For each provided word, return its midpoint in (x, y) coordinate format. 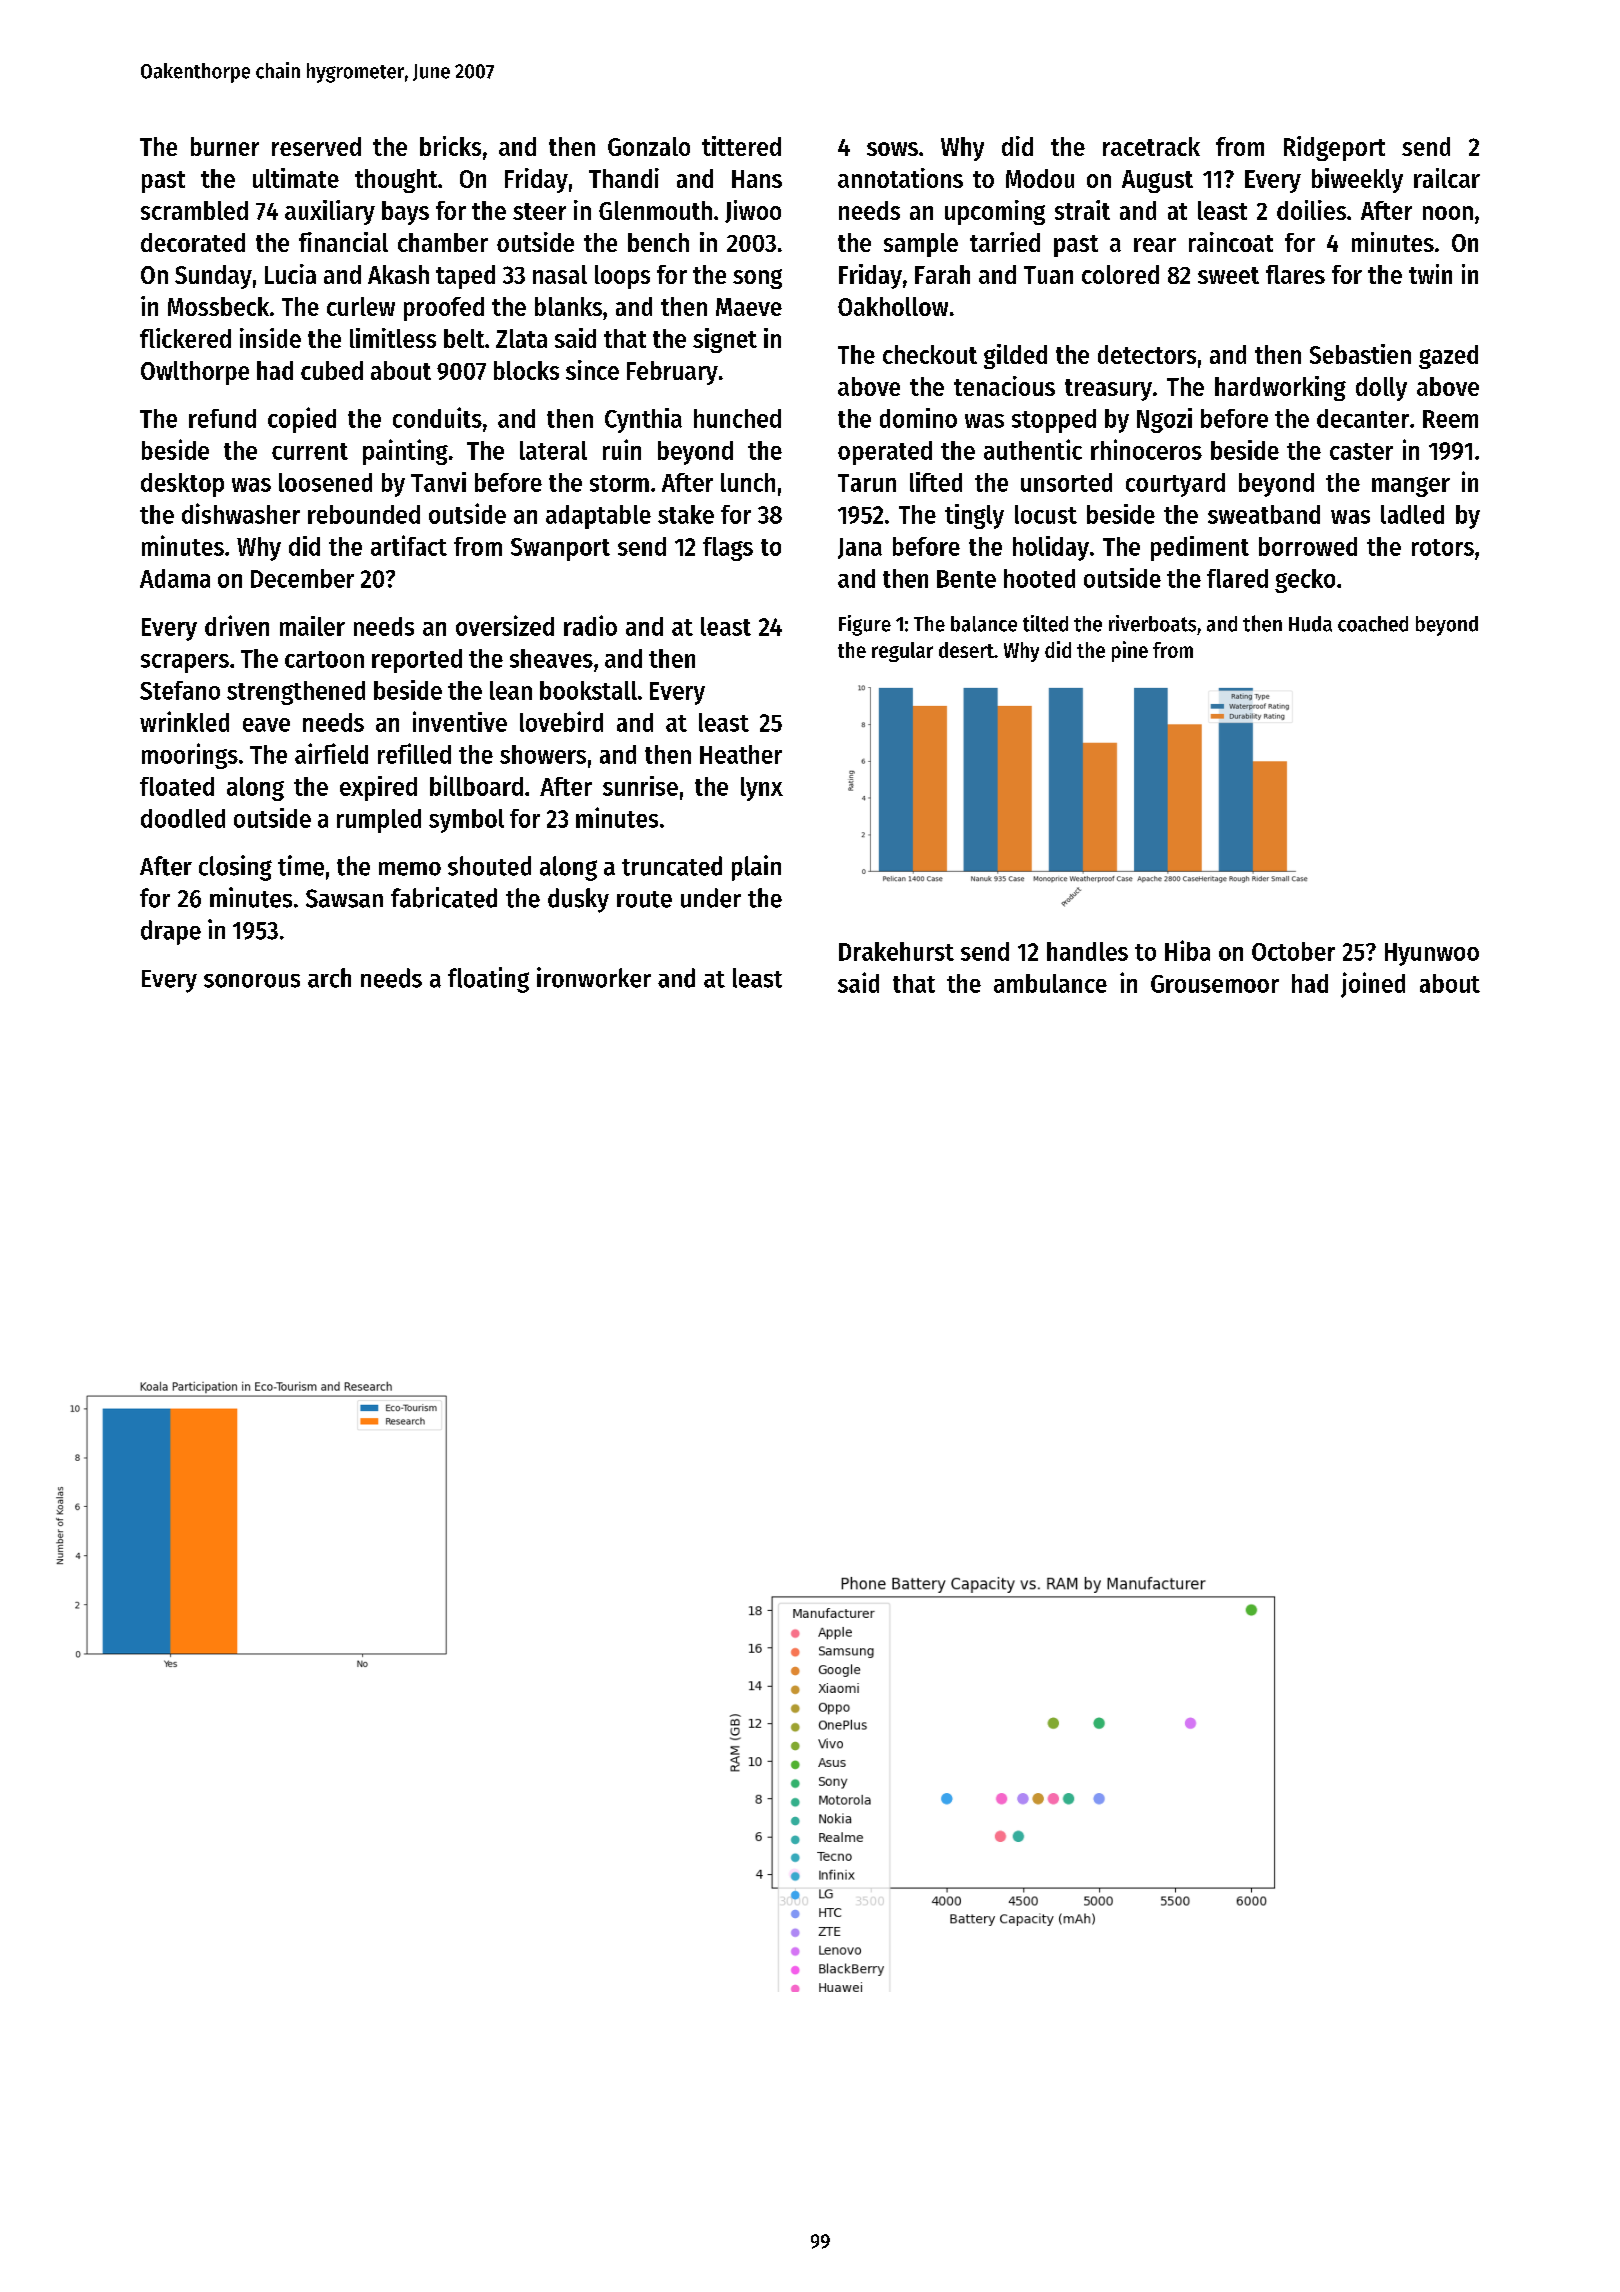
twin (1430, 274)
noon (1448, 213)
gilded (1015, 356)
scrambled (194, 210)
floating (488, 980)
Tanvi (438, 482)
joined (1373, 985)
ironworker (594, 977)
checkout (930, 354)
